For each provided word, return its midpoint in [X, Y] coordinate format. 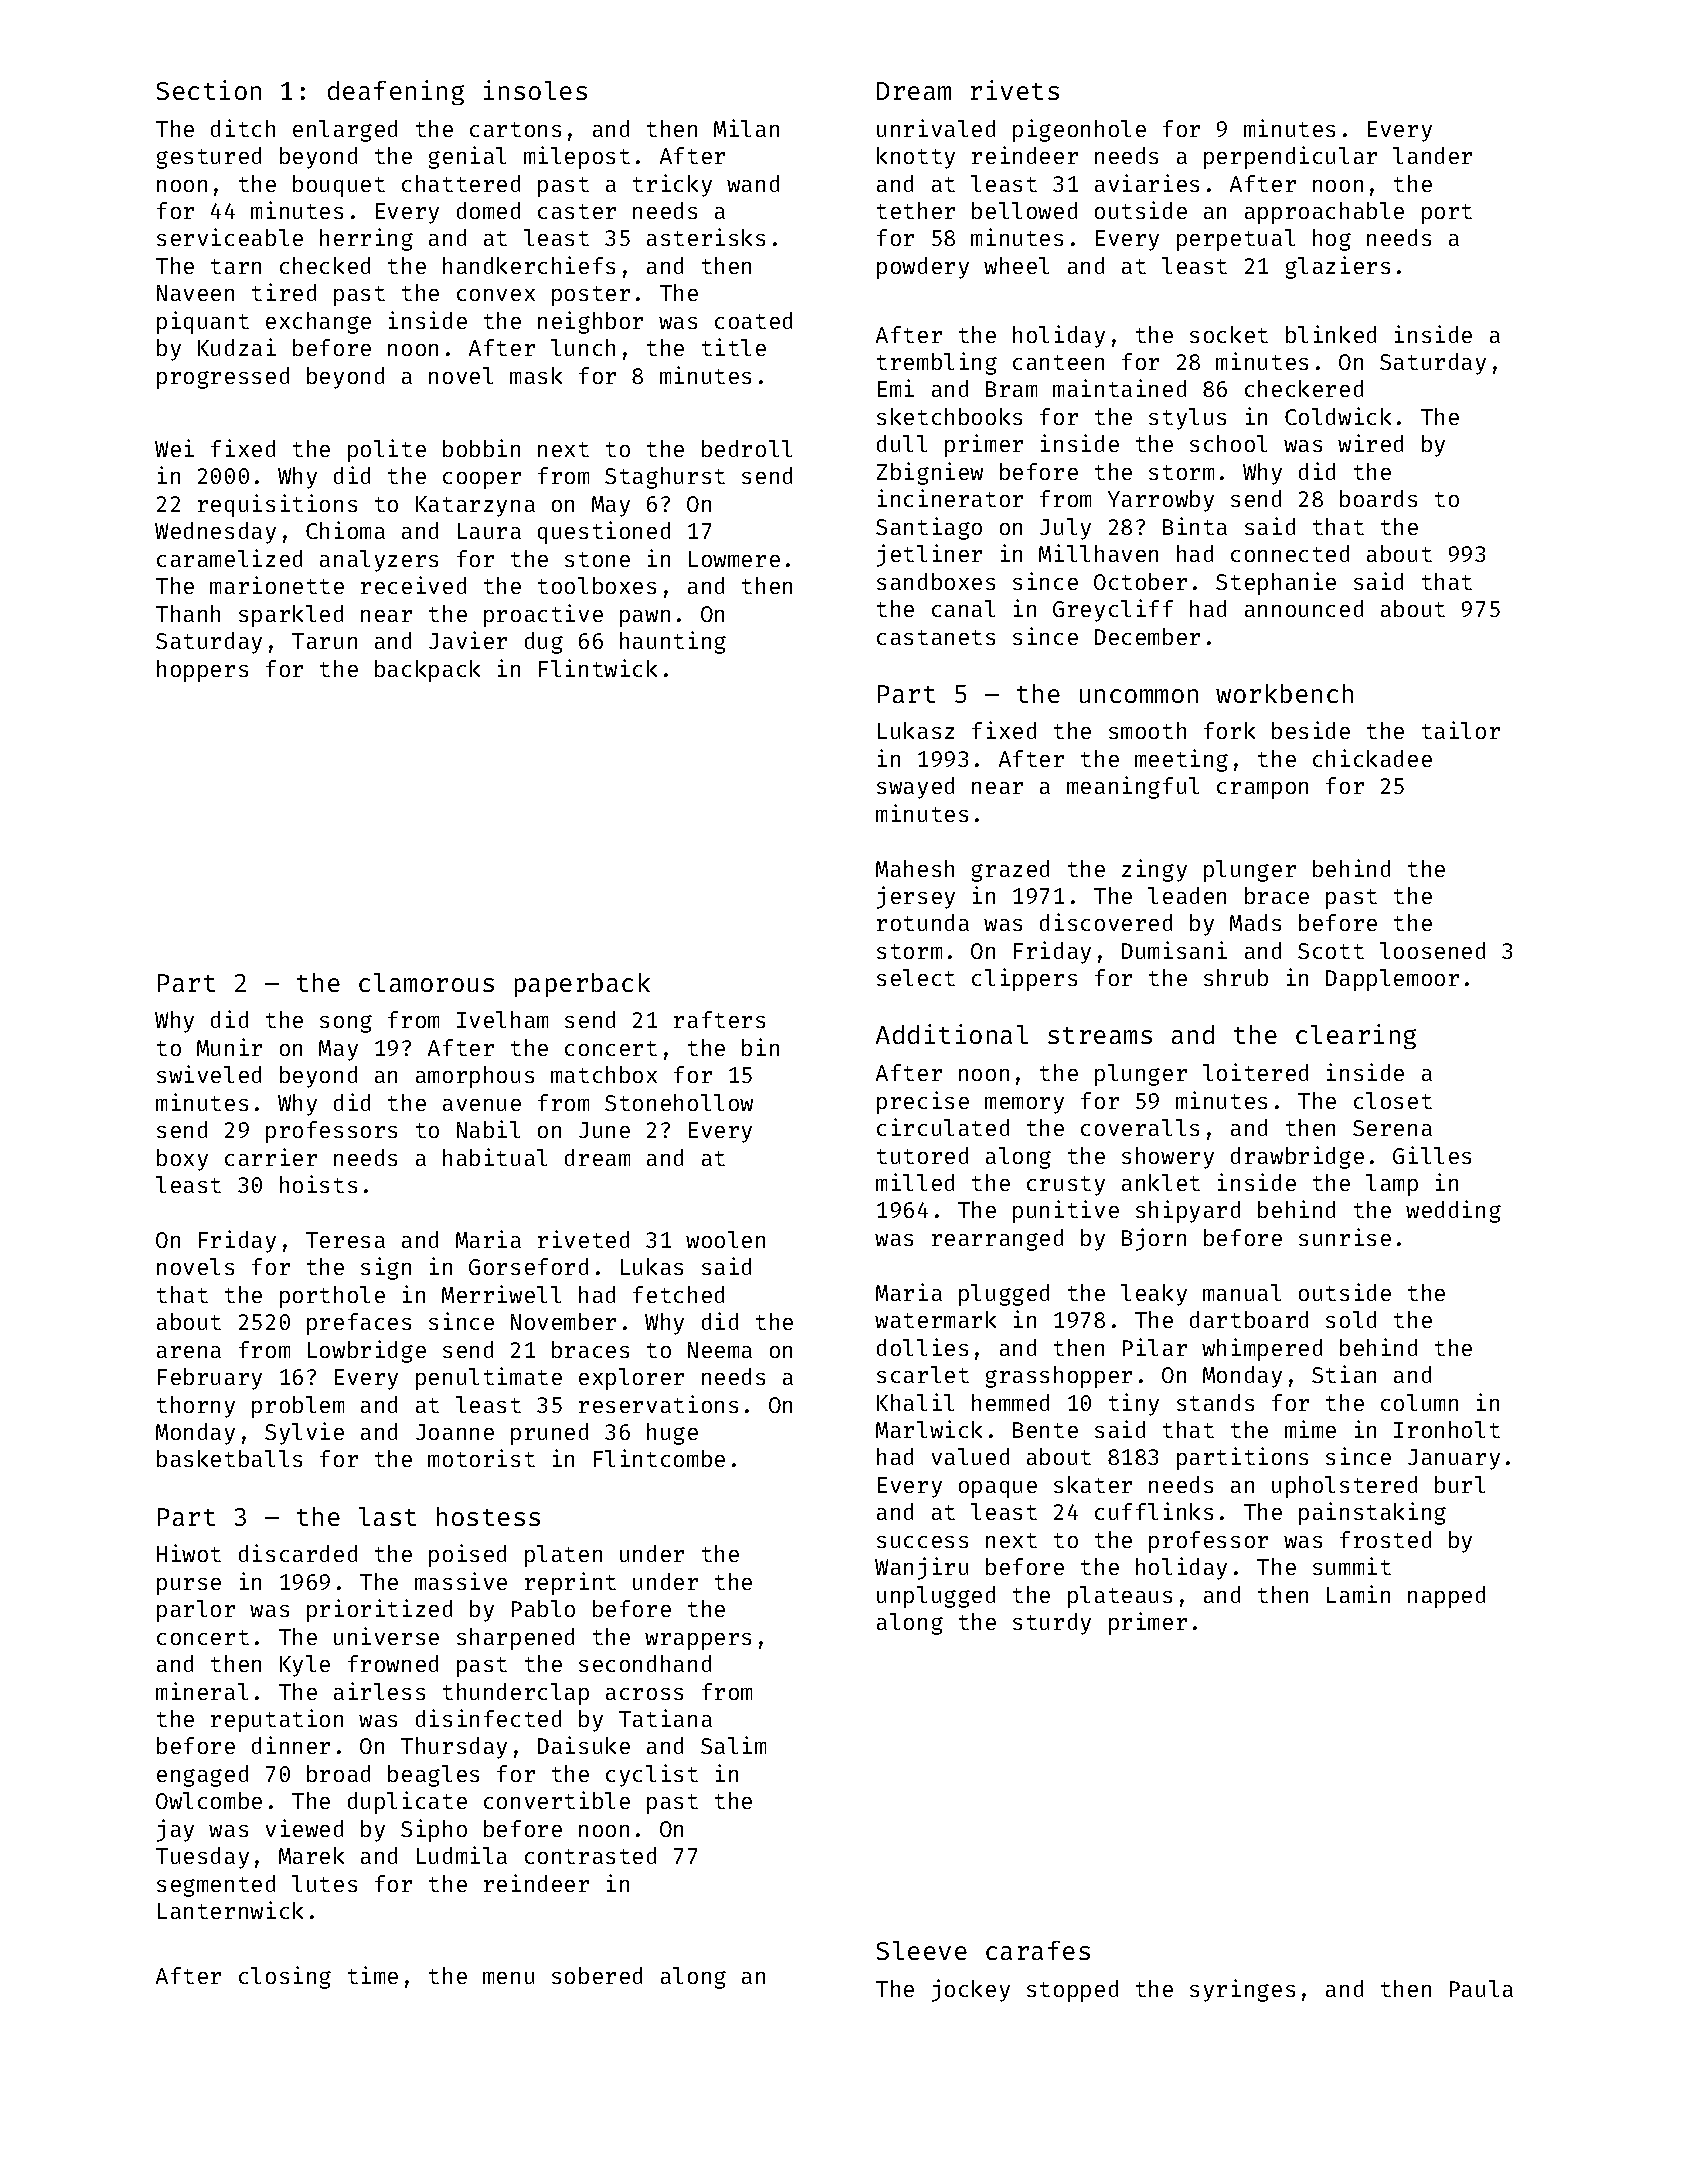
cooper [482, 480]
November [563, 1321]
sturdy [1052, 1624]
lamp [1392, 1185]
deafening [396, 92]
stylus [1187, 419]
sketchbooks [949, 416]
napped [1446, 1597]
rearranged [997, 1240]
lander [1432, 155]
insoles [535, 90]
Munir [229, 1047]
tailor [1461, 730]
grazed [1010, 871]
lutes [324, 1883]
